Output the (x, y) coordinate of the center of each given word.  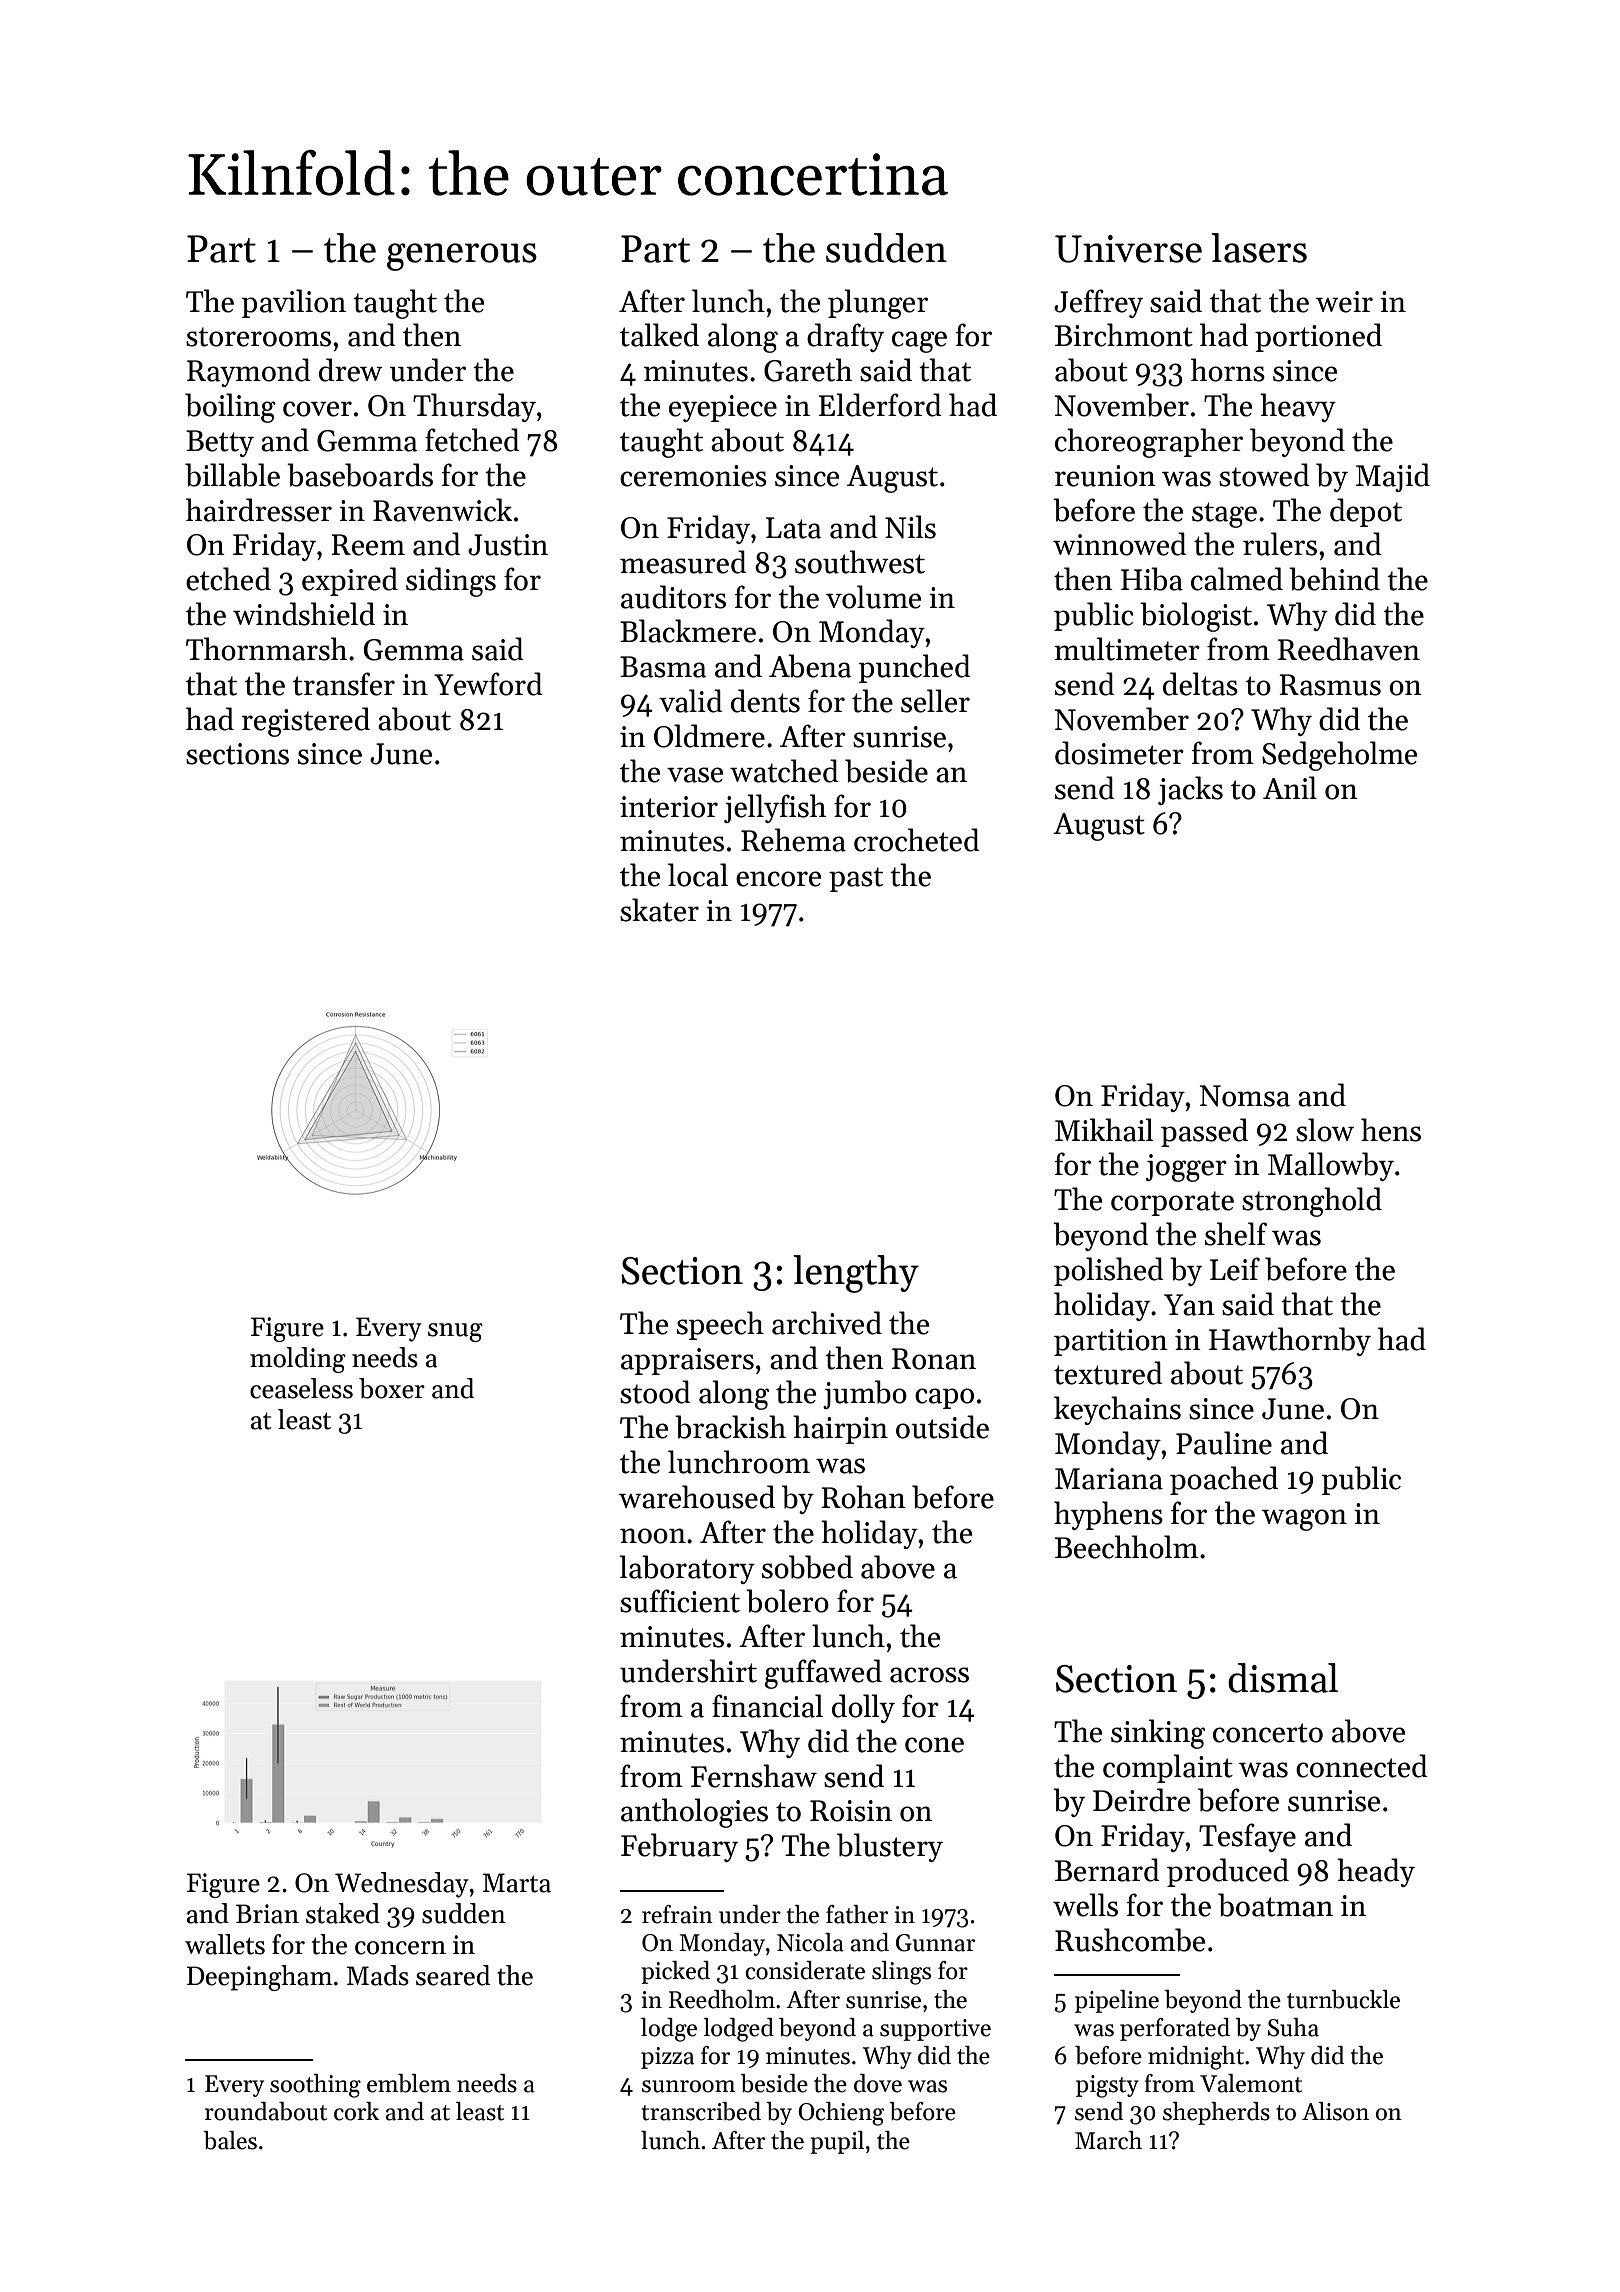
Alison (1335, 2111)
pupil (837, 2142)
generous (462, 257)
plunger (878, 304)
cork (356, 2111)
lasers (1259, 248)
